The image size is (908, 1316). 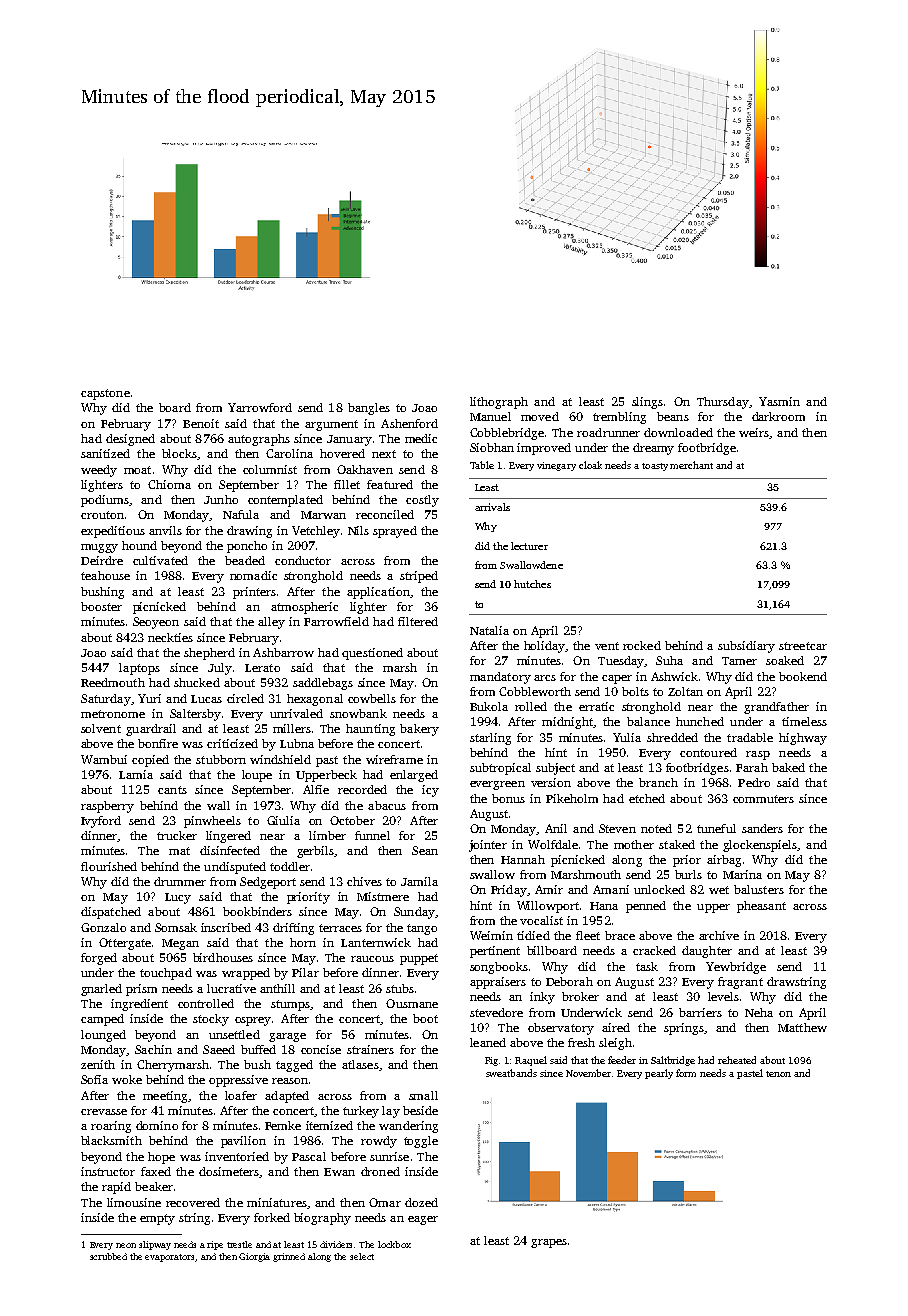 I want to click on Lucas, so click(x=206, y=699).
